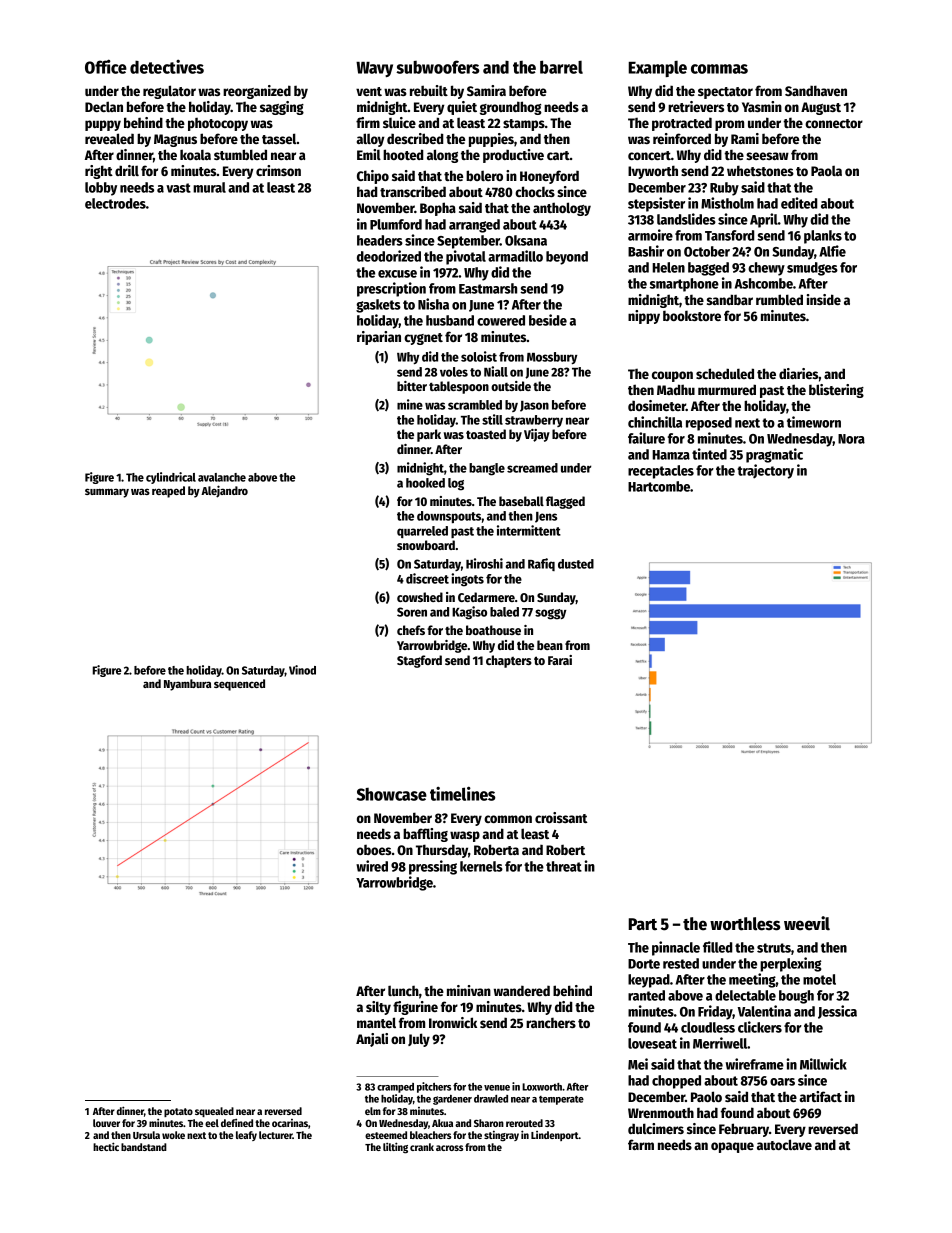  I want to click on Alejandro, so click(224, 491).
